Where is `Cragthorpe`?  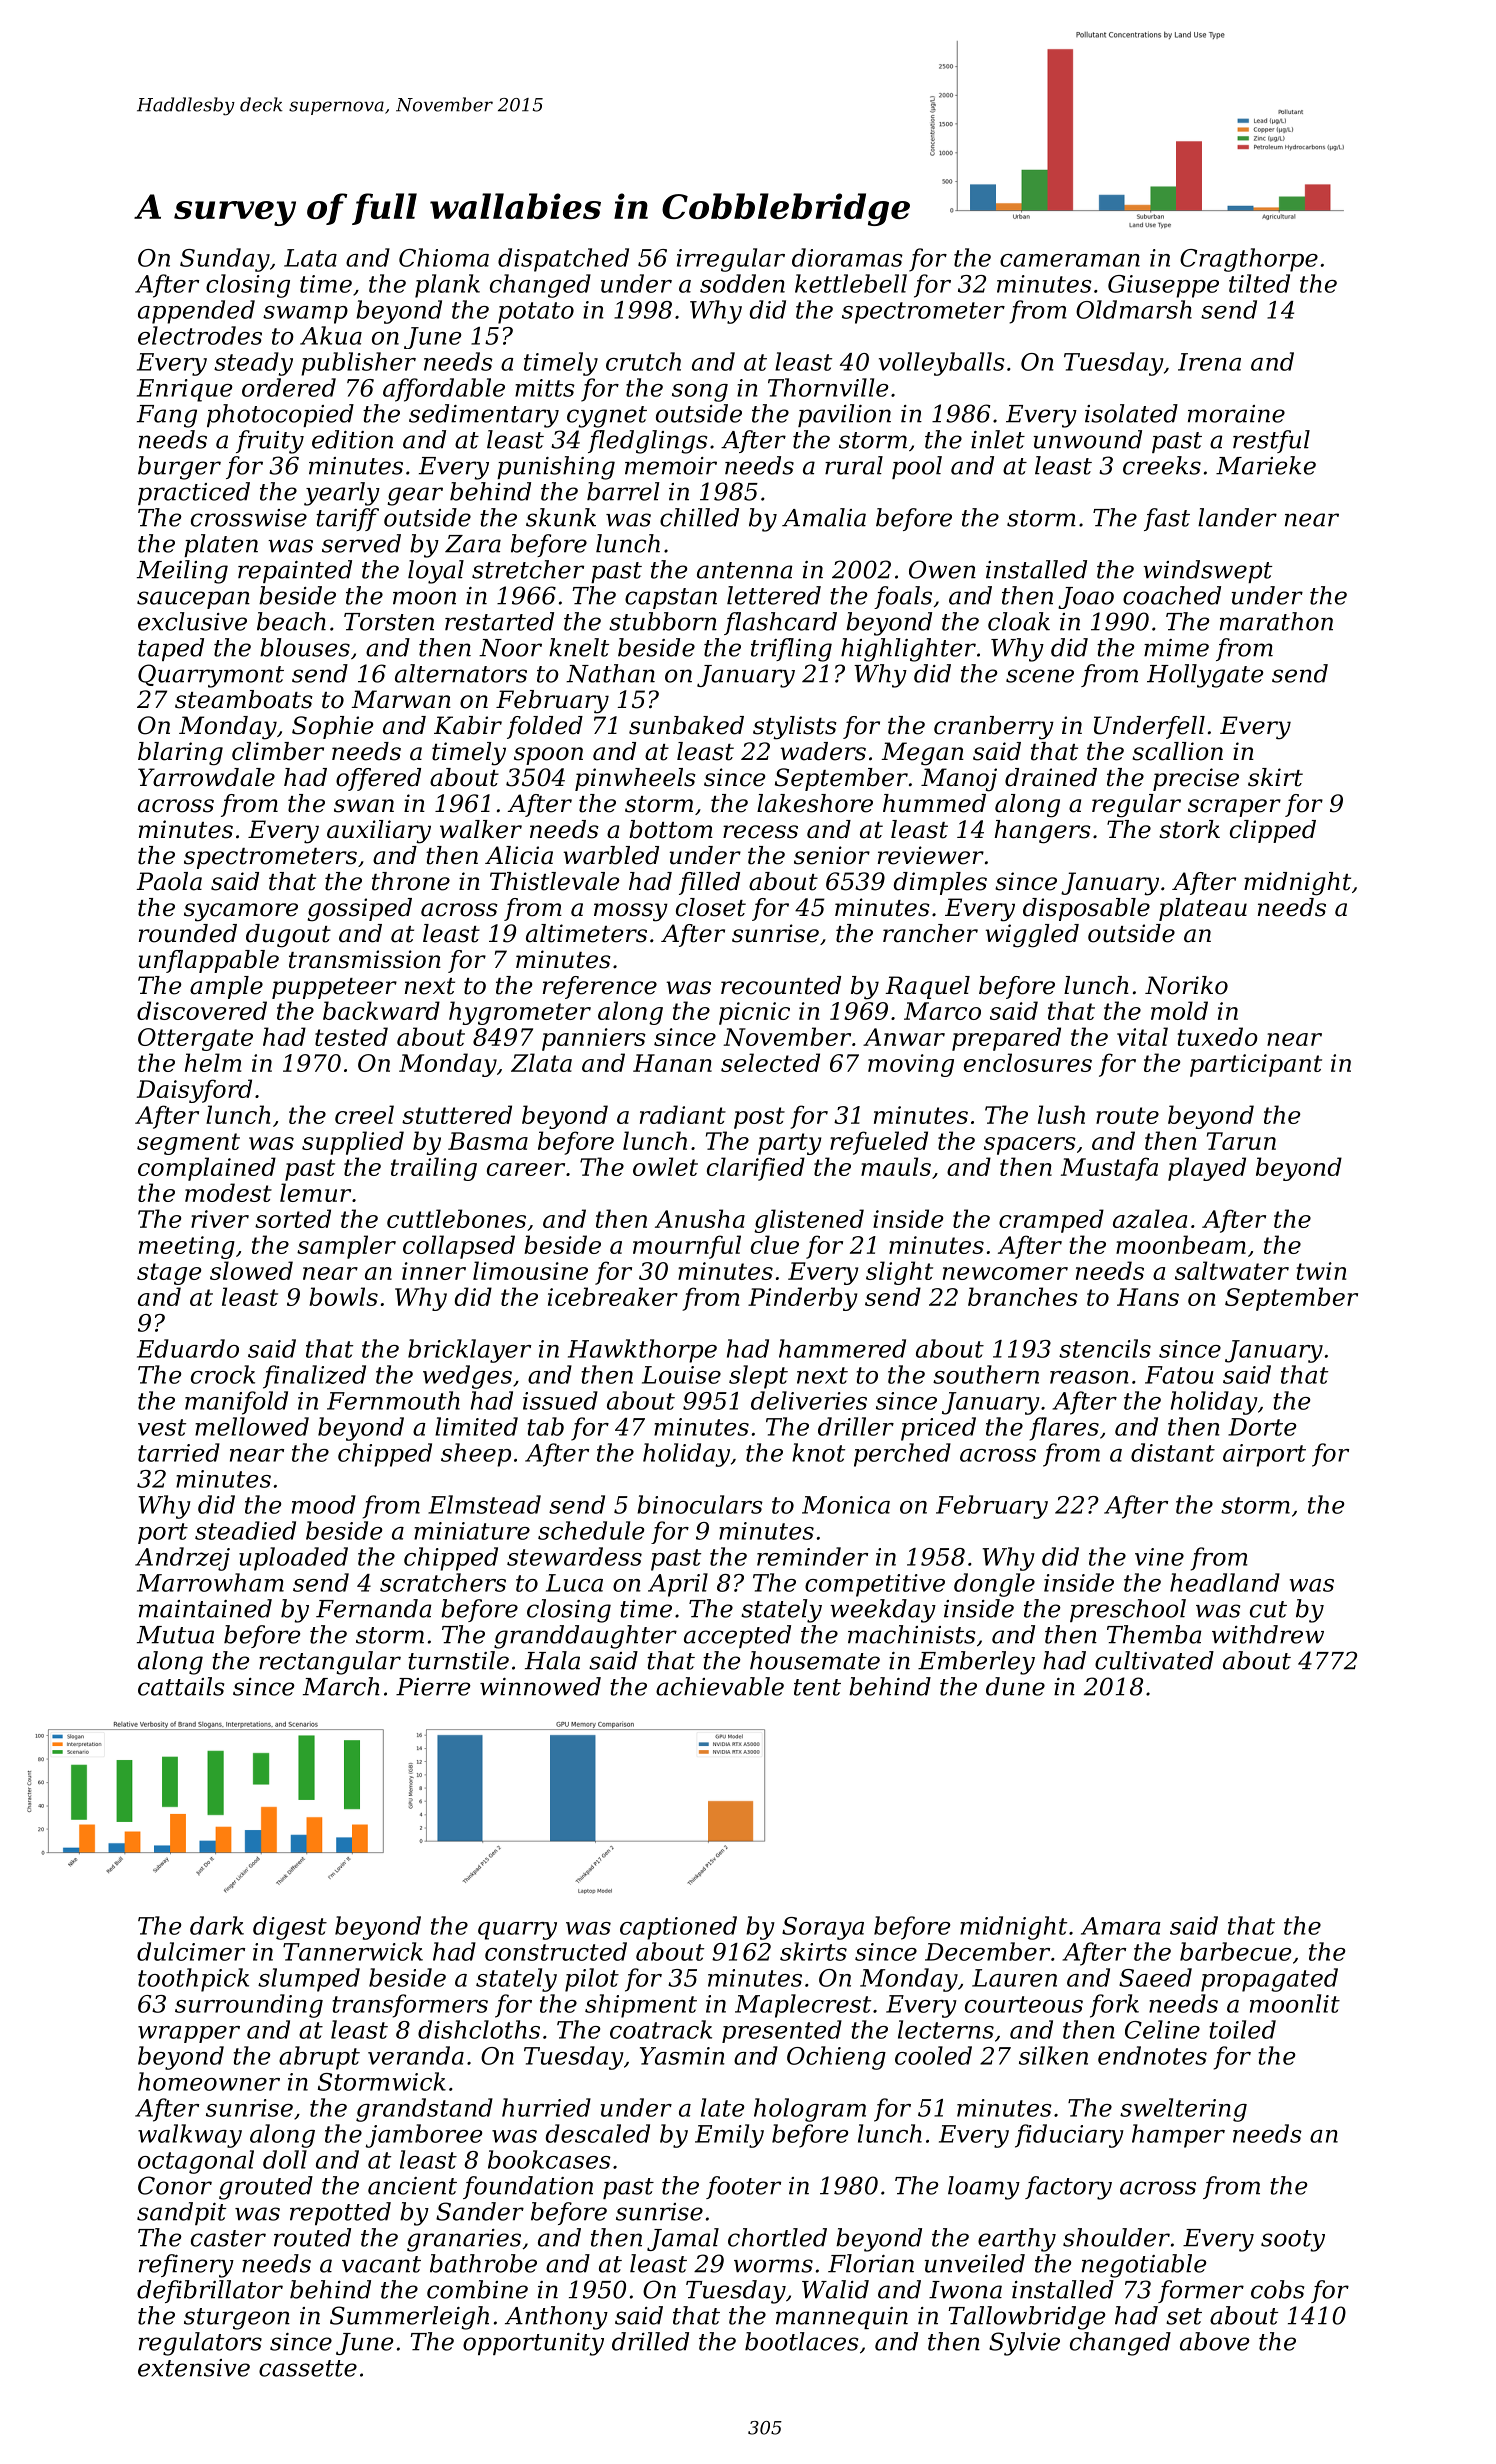 Cragthorpe is located at coordinates (1249, 260).
